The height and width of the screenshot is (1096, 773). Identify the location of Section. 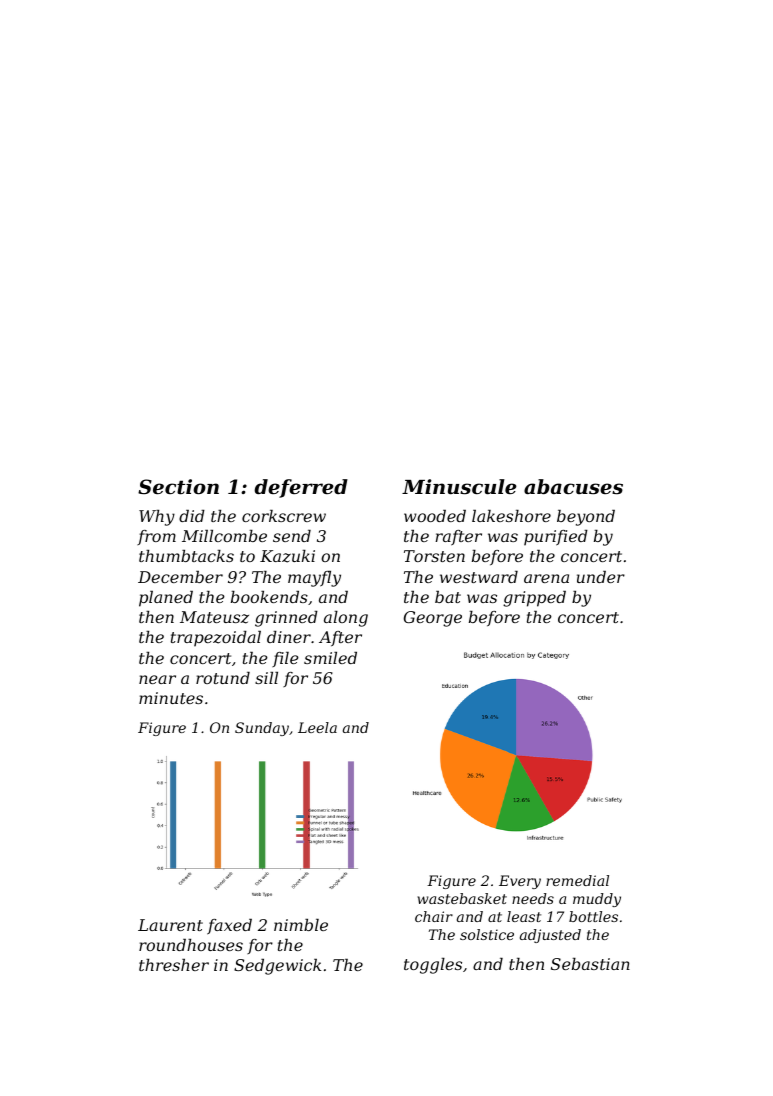
(178, 487).
